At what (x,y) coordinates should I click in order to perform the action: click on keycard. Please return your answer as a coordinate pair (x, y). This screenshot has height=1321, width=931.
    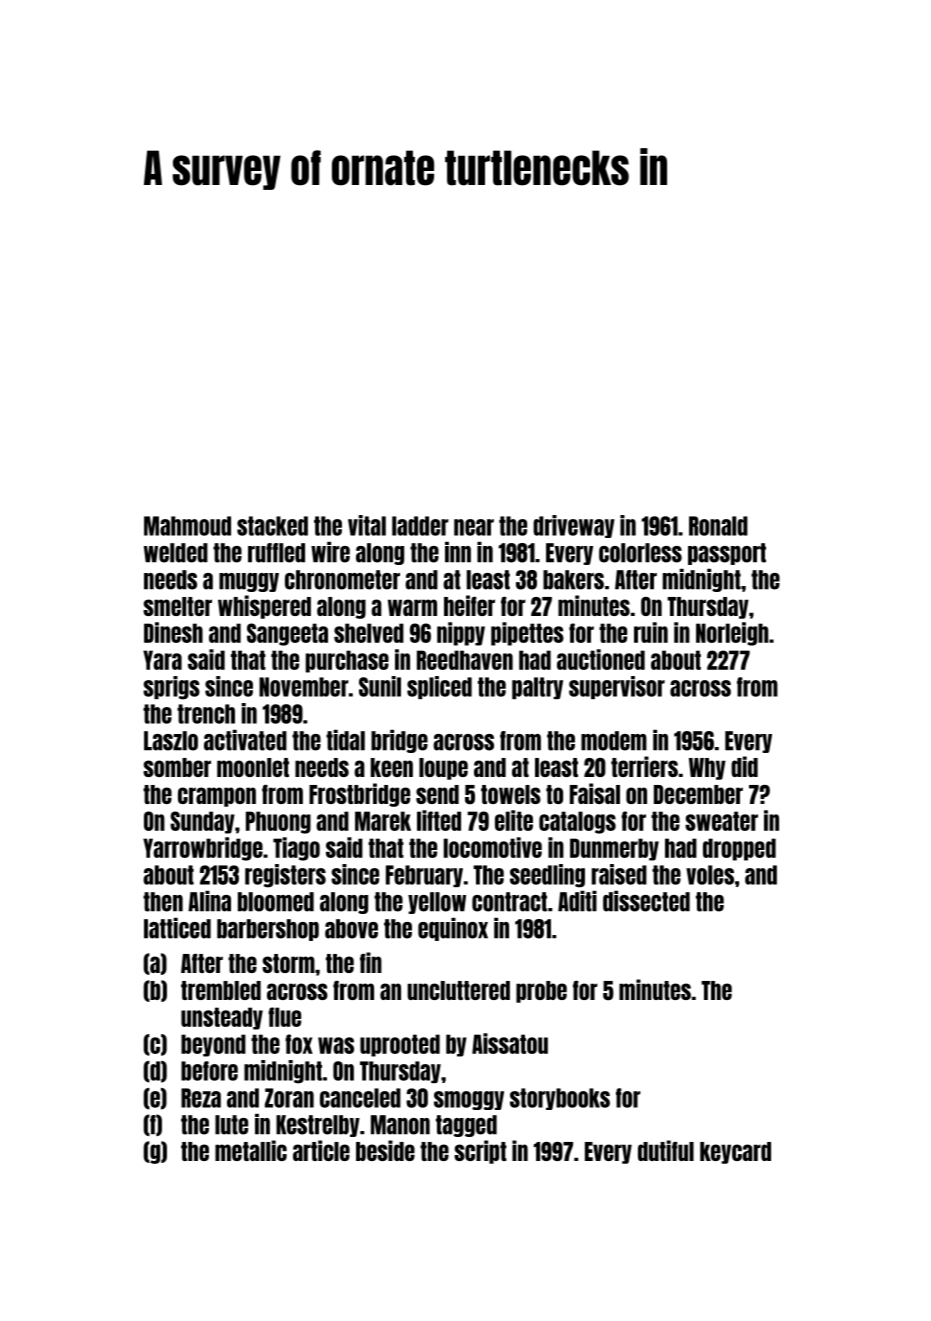
    Looking at the image, I should click on (735, 1153).
